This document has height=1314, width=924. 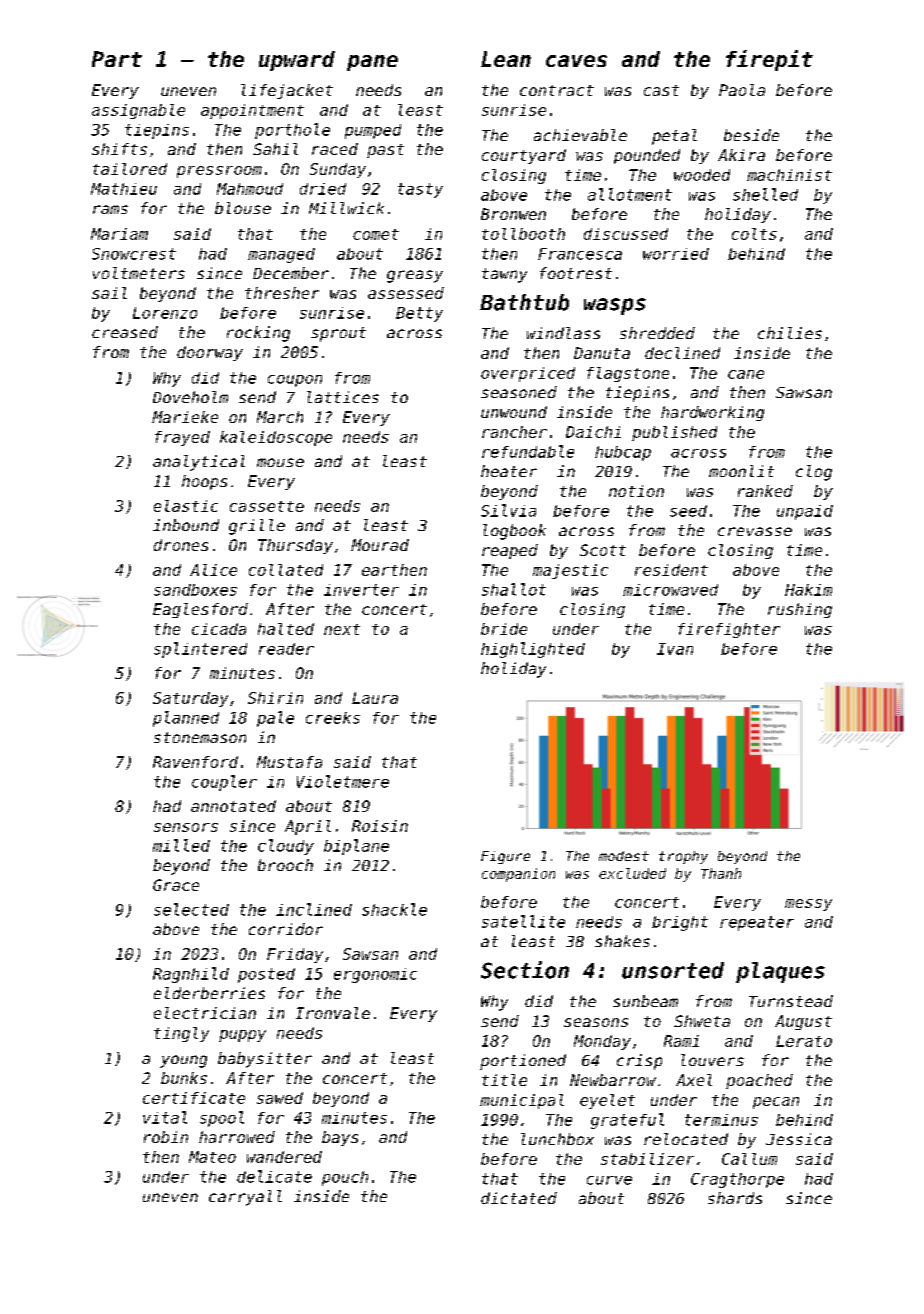 What do you see at coordinates (808, 590) in the document?
I see `Hakim` at bounding box center [808, 590].
